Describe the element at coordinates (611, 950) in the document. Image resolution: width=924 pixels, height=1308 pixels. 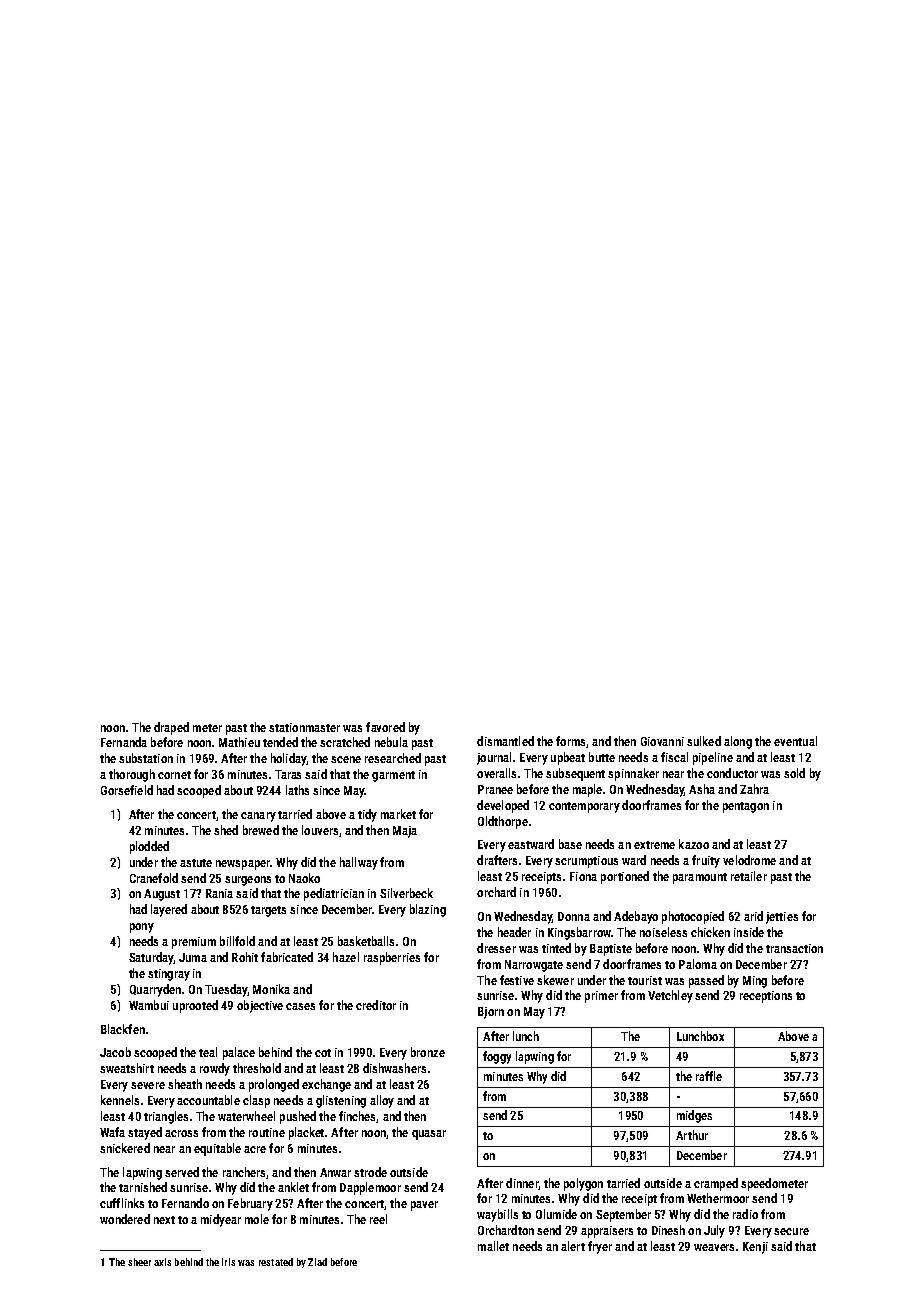
I see `Baptiste` at that location.
